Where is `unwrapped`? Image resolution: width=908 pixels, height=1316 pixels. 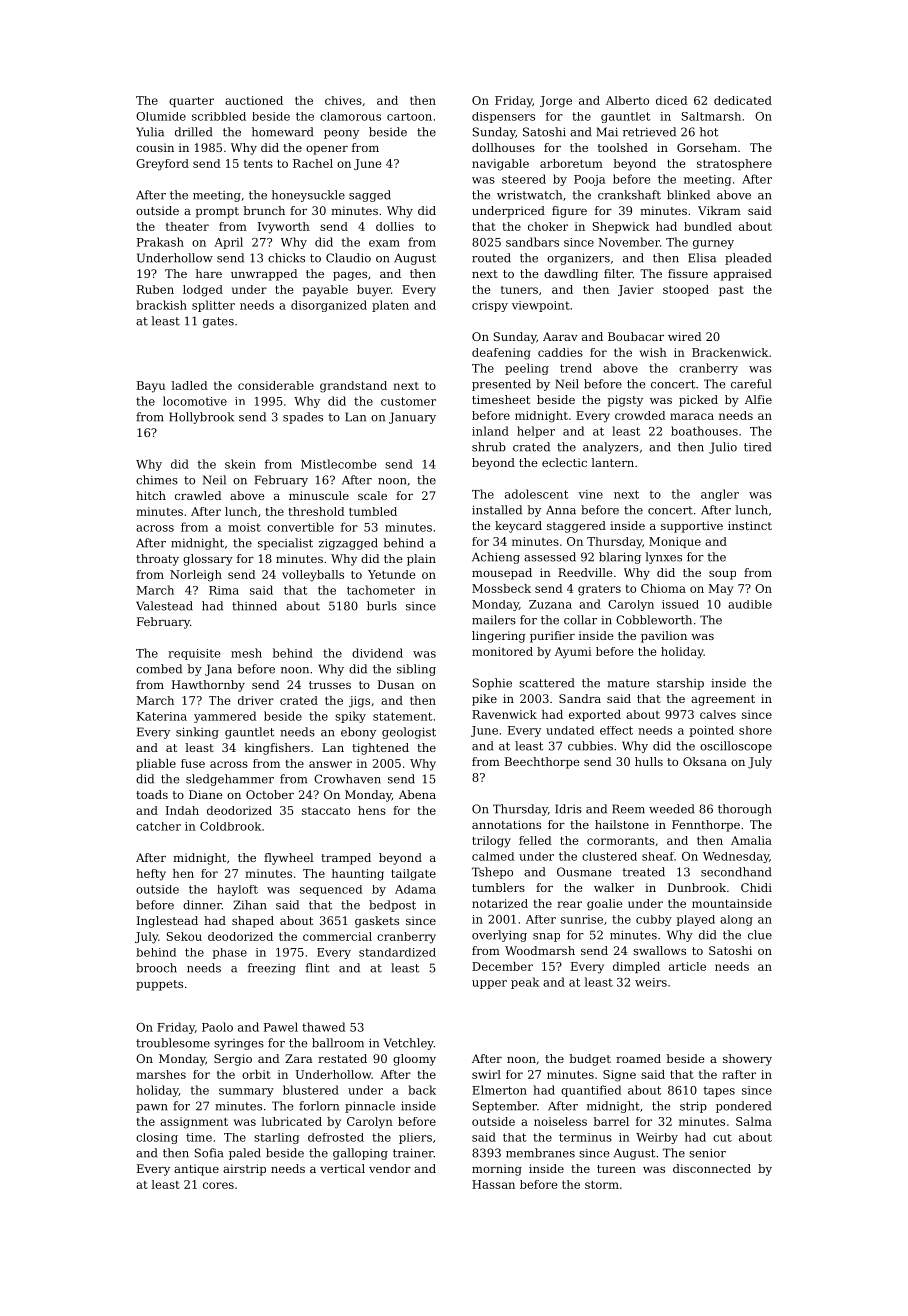
unwrapped is located at coordinates (264, 275).
